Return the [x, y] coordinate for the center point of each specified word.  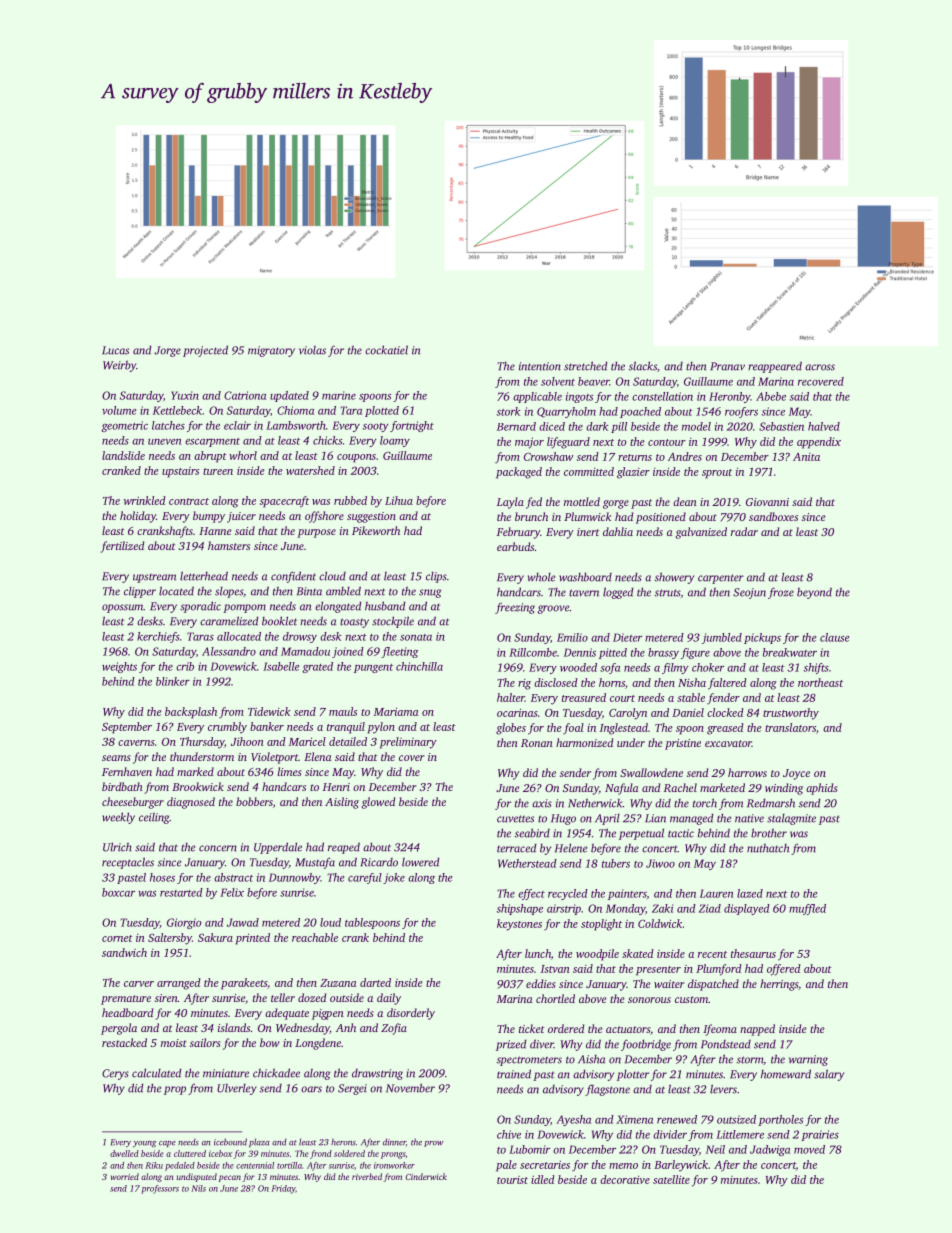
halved [824, 426]
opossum [122, 608]
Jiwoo [660, 863]
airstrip [564, 909]
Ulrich [117, 847]
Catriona [245, 395]
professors [160, 1189]
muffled [807, 909]
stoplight [601, 925]
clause [834, 637]
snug [430, 593]
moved [809, 1149]
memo [623, 1166]
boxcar [118, 892]
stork [508, 411]
